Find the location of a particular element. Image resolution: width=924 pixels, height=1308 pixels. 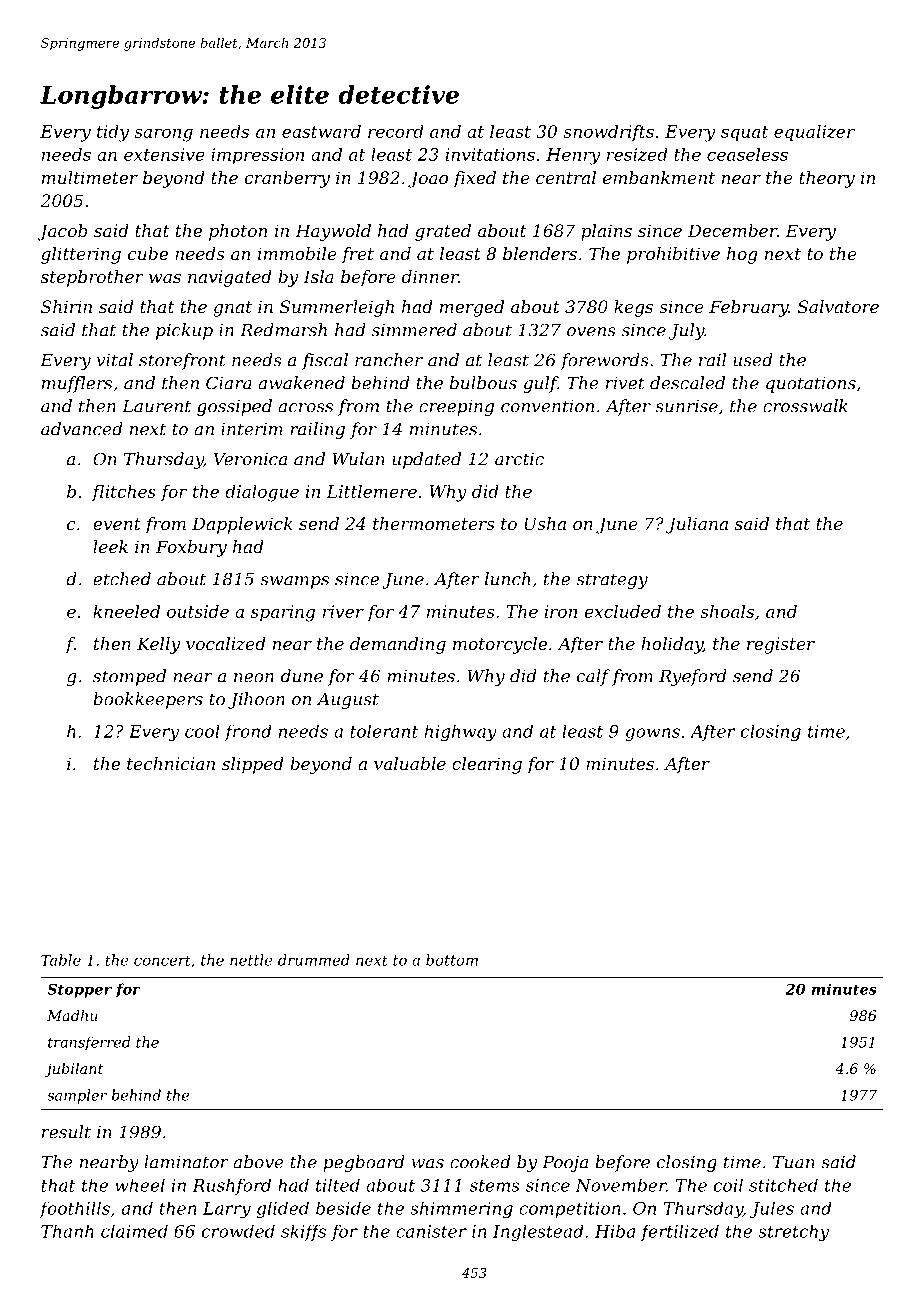

fertilized is located at coordinates (680, 1233).
